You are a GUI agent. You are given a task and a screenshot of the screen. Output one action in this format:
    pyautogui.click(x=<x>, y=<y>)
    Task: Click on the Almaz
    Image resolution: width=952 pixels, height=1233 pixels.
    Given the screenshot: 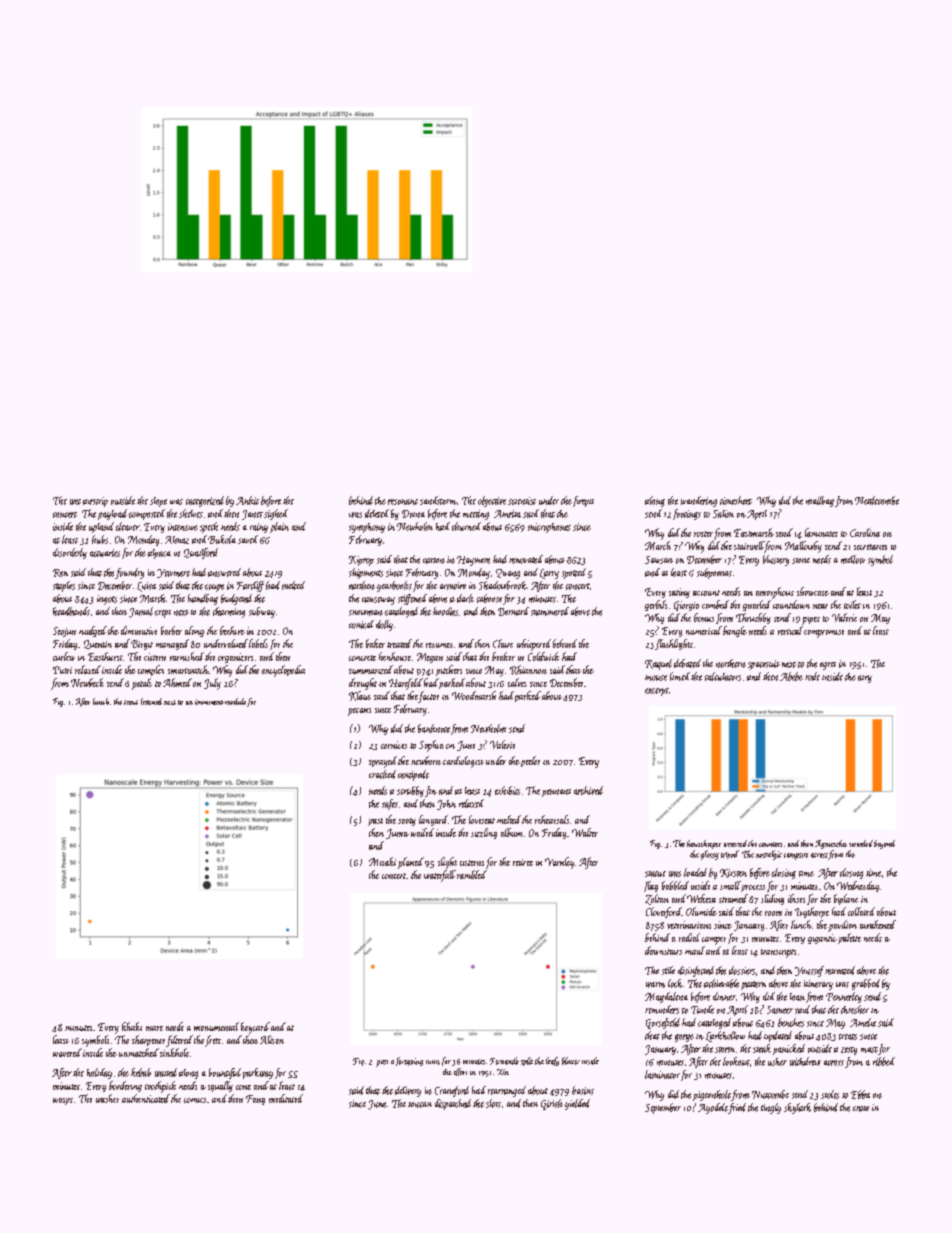 What is the action you would take?
    pyautogui.click(x=177, y=540)
